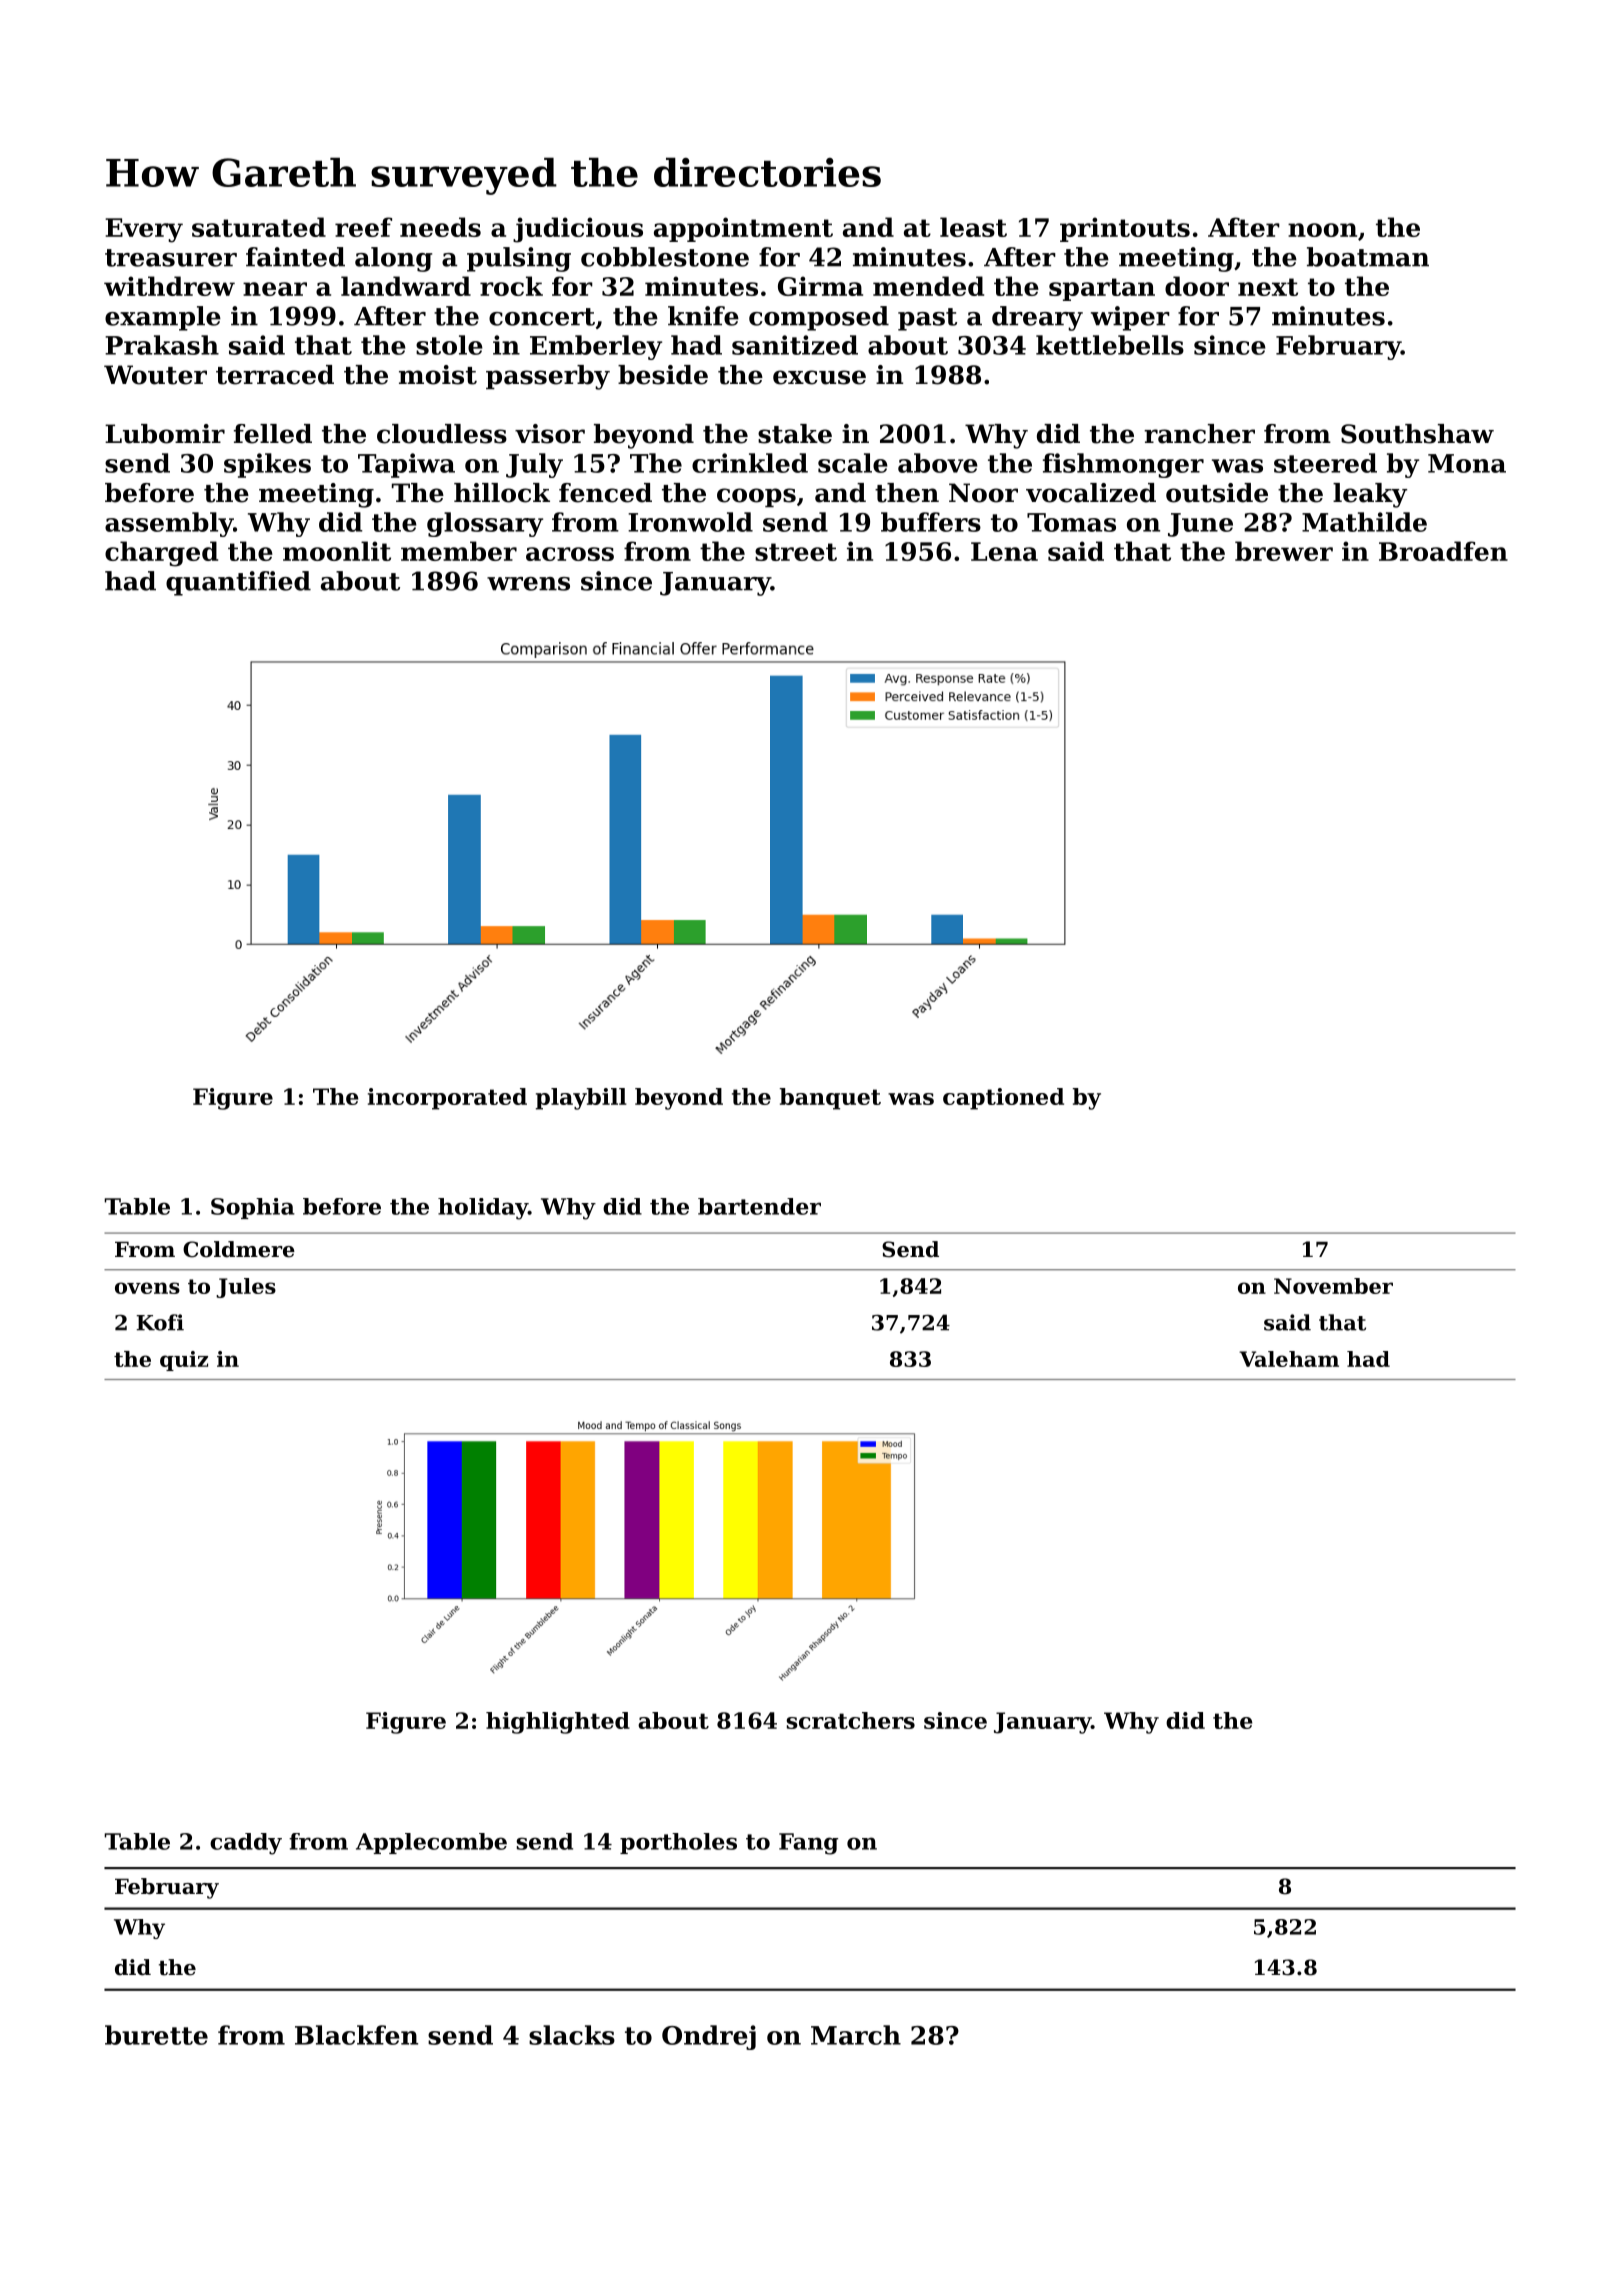 Image resolution: width=1620 pixels, height=2292 pixels. What do you see at coordinates (1289, 1359) in the document?
I see `Valeham` at bounding box center [1289, 1359].
